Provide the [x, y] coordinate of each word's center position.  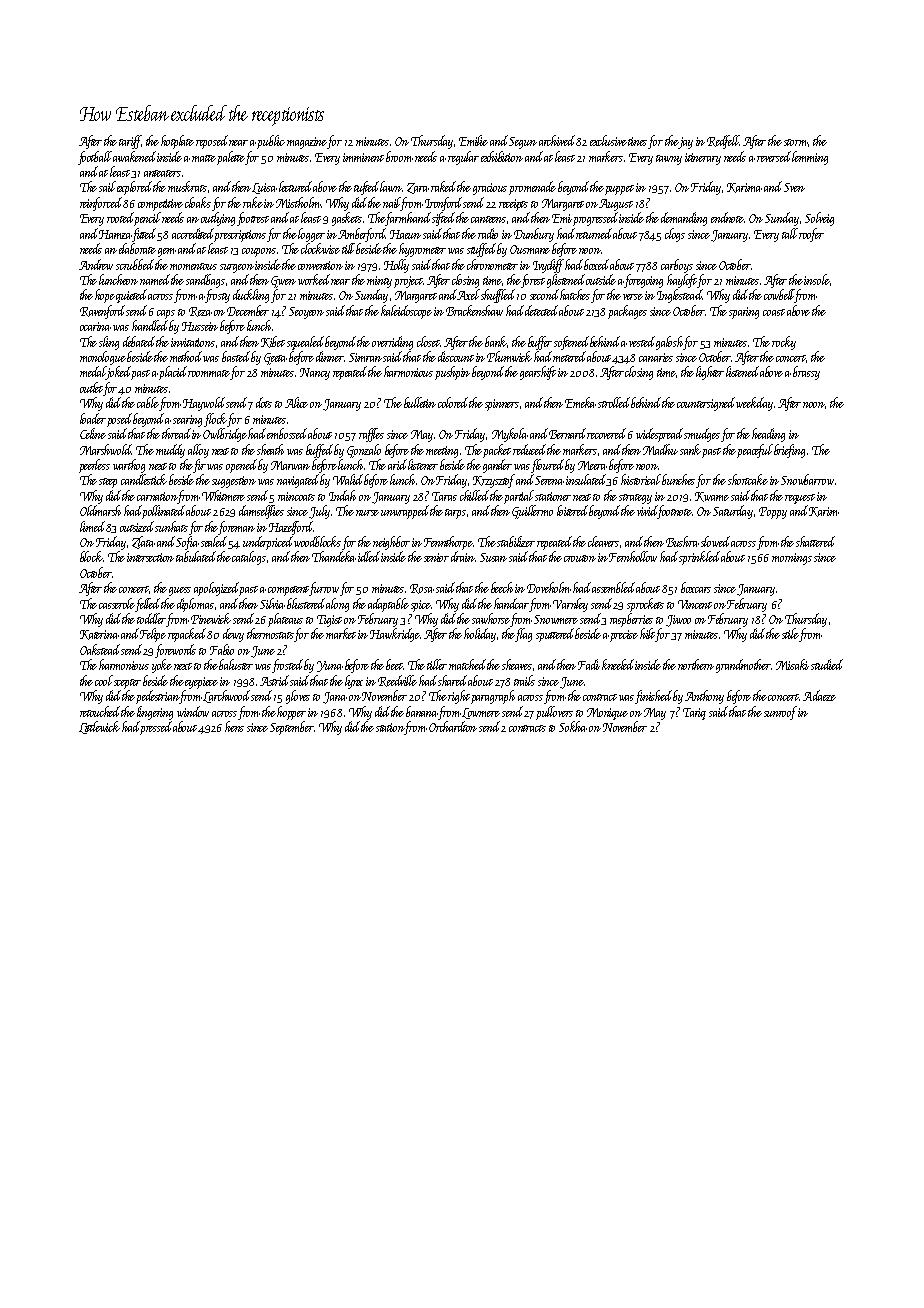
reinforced [101, 204]
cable [148, 402]
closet [428, 341]
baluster [236, 664]
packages [627, 312]
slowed [715, 541]
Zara [418, 188]
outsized [138, 526]
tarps [455, 514]
